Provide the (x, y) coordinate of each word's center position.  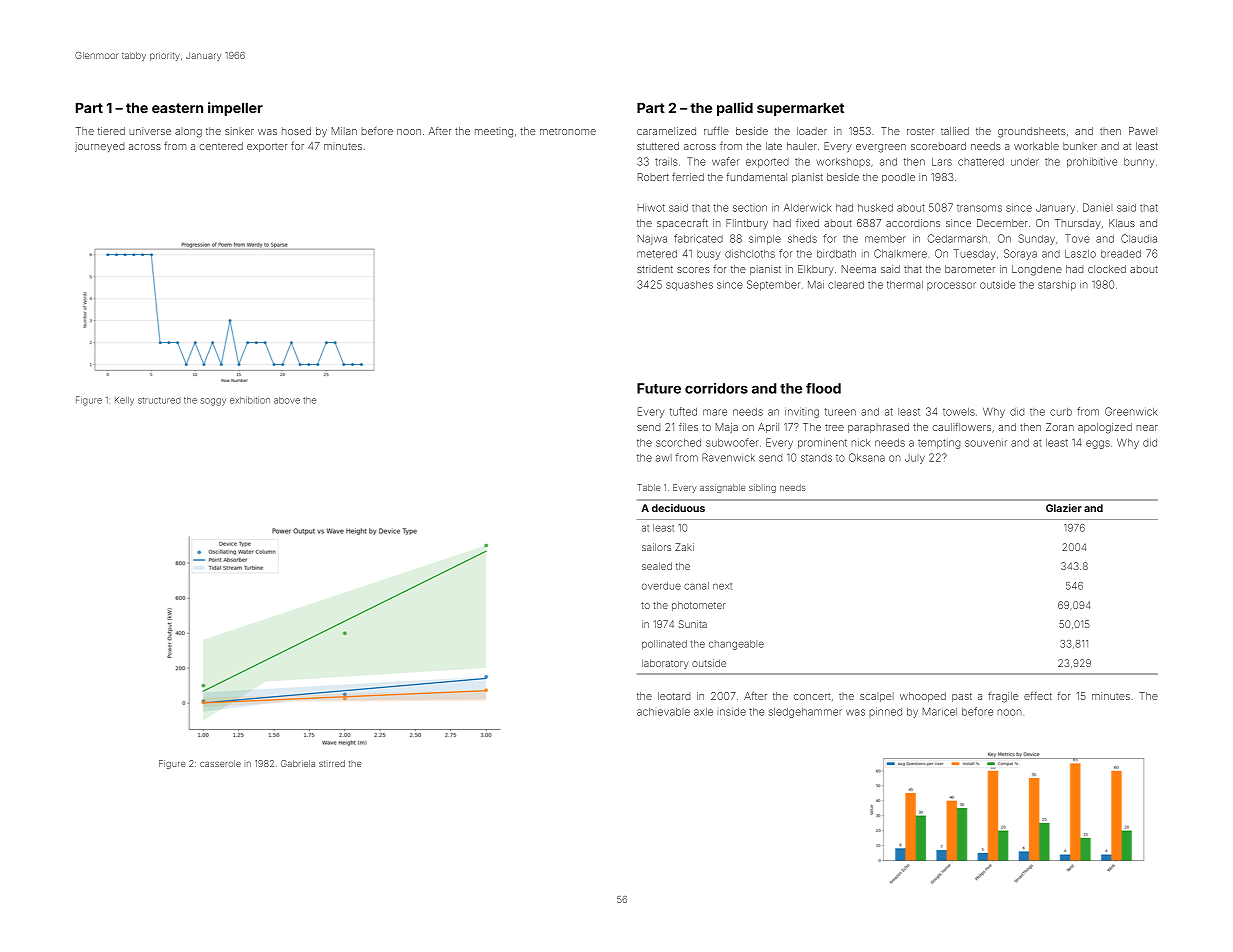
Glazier (1064, 508)
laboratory (665, 664)
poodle (898, 178)
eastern (177, 108)
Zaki (684, 547)
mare (715, 412)
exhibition (250, 400)
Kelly (124, 401)
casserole (220, 763)
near (1147, 428)
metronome (568, 131)
